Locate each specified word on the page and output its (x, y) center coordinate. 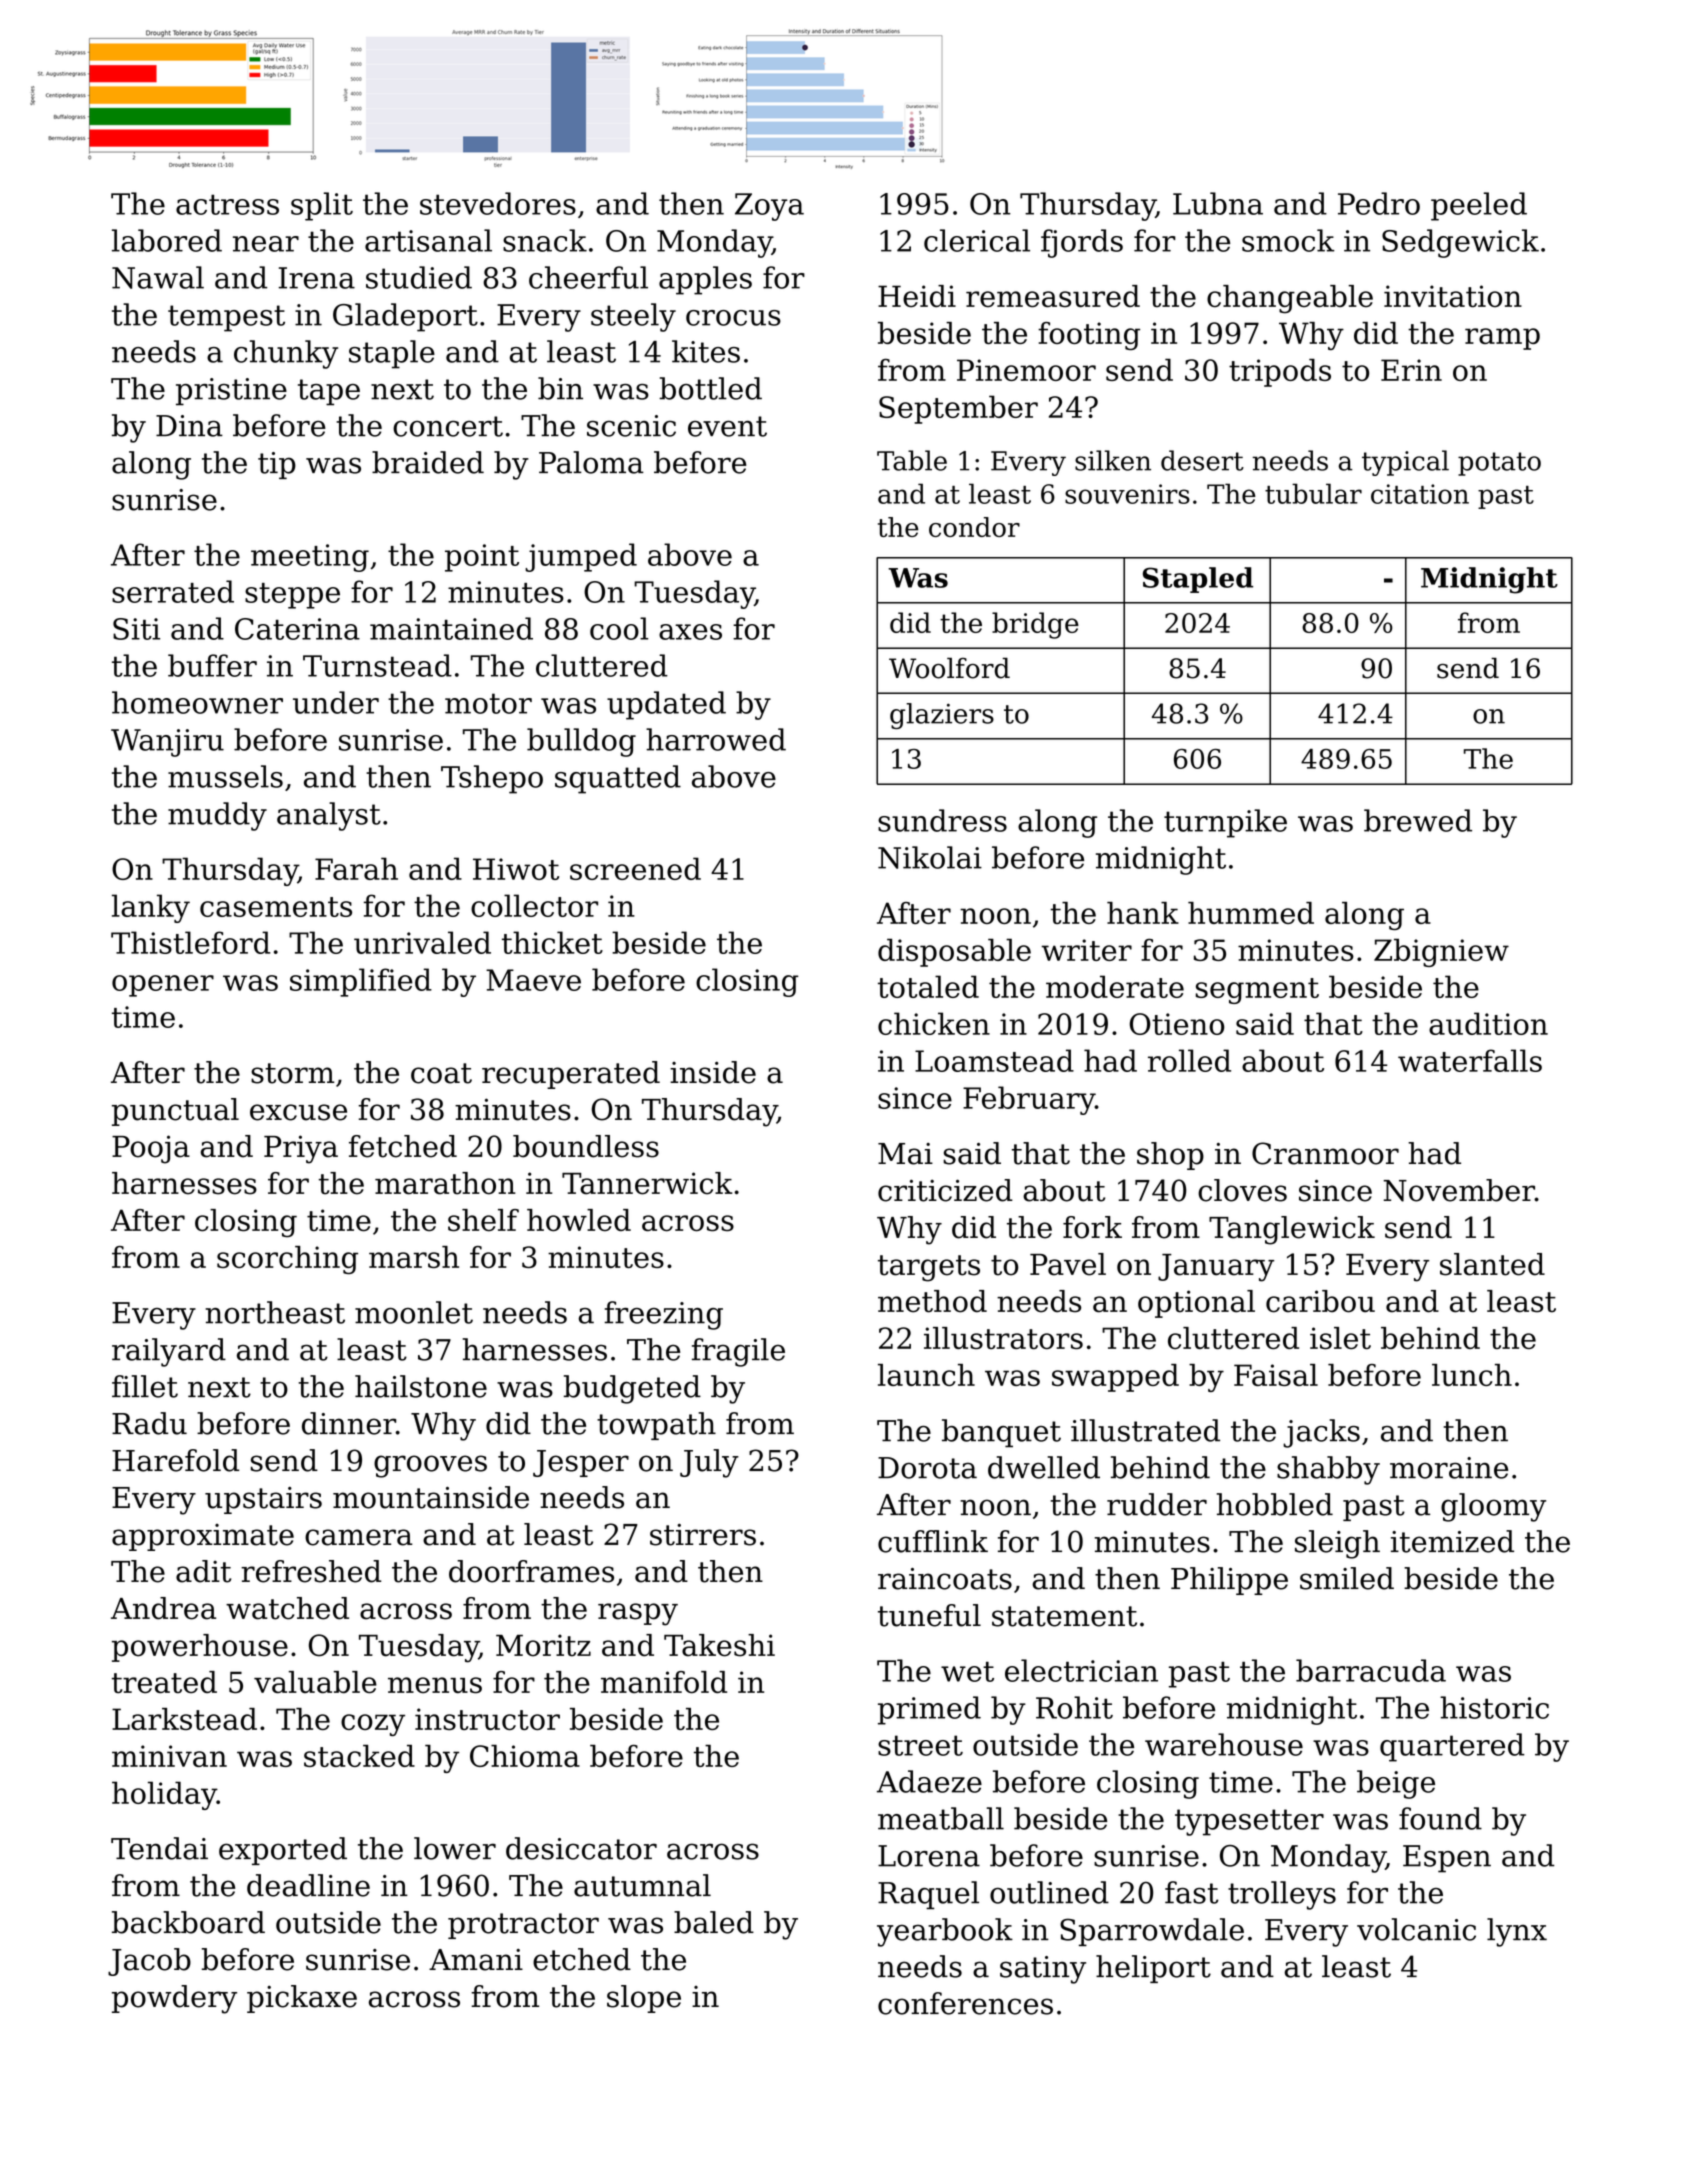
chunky (286, 354)
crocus (733, 318)
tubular (1313, 493)
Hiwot (516, 869)
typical (1405, 463)
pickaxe (302, 1999)
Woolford (949, 668)
